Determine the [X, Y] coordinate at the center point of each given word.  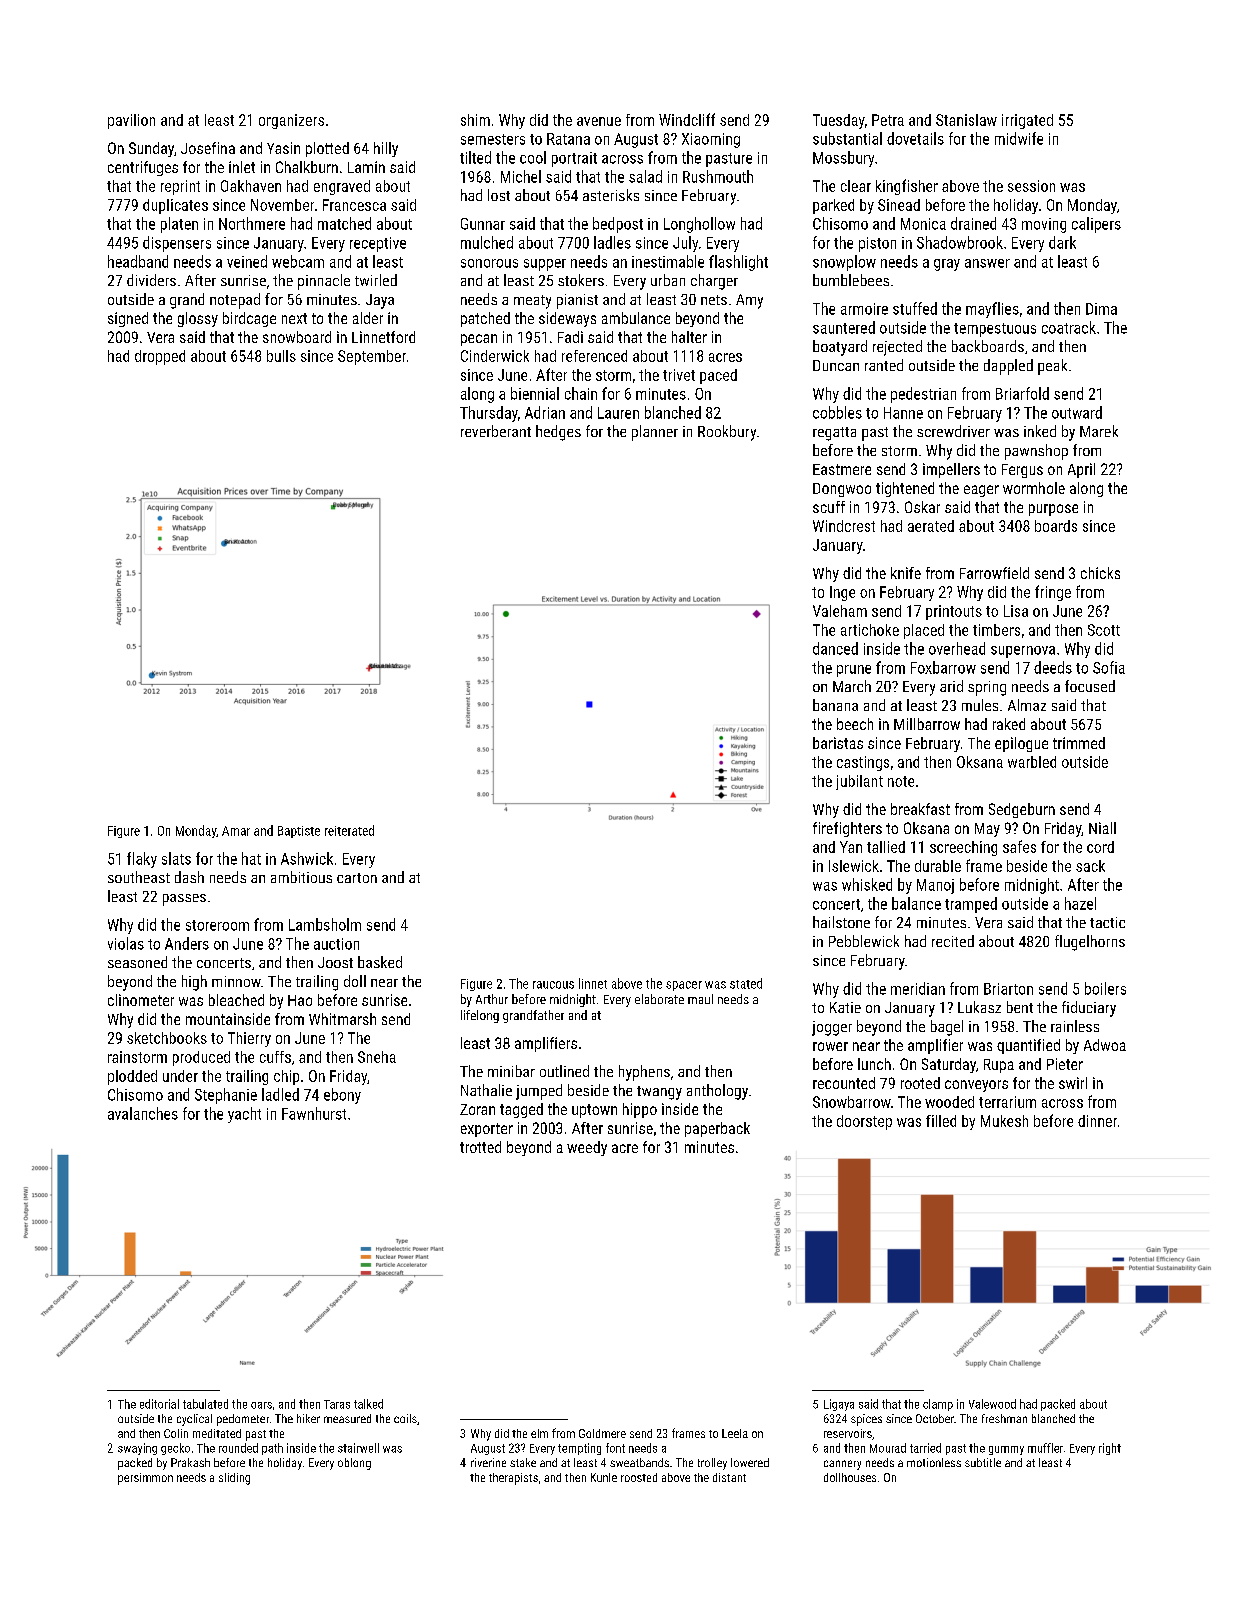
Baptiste [299, 832]
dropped [160, 357]
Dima [1101, 309]
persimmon [145, 1479]
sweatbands [639, 1462]
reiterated [349, 830]
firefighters [847, 829]
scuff [829, 507]
